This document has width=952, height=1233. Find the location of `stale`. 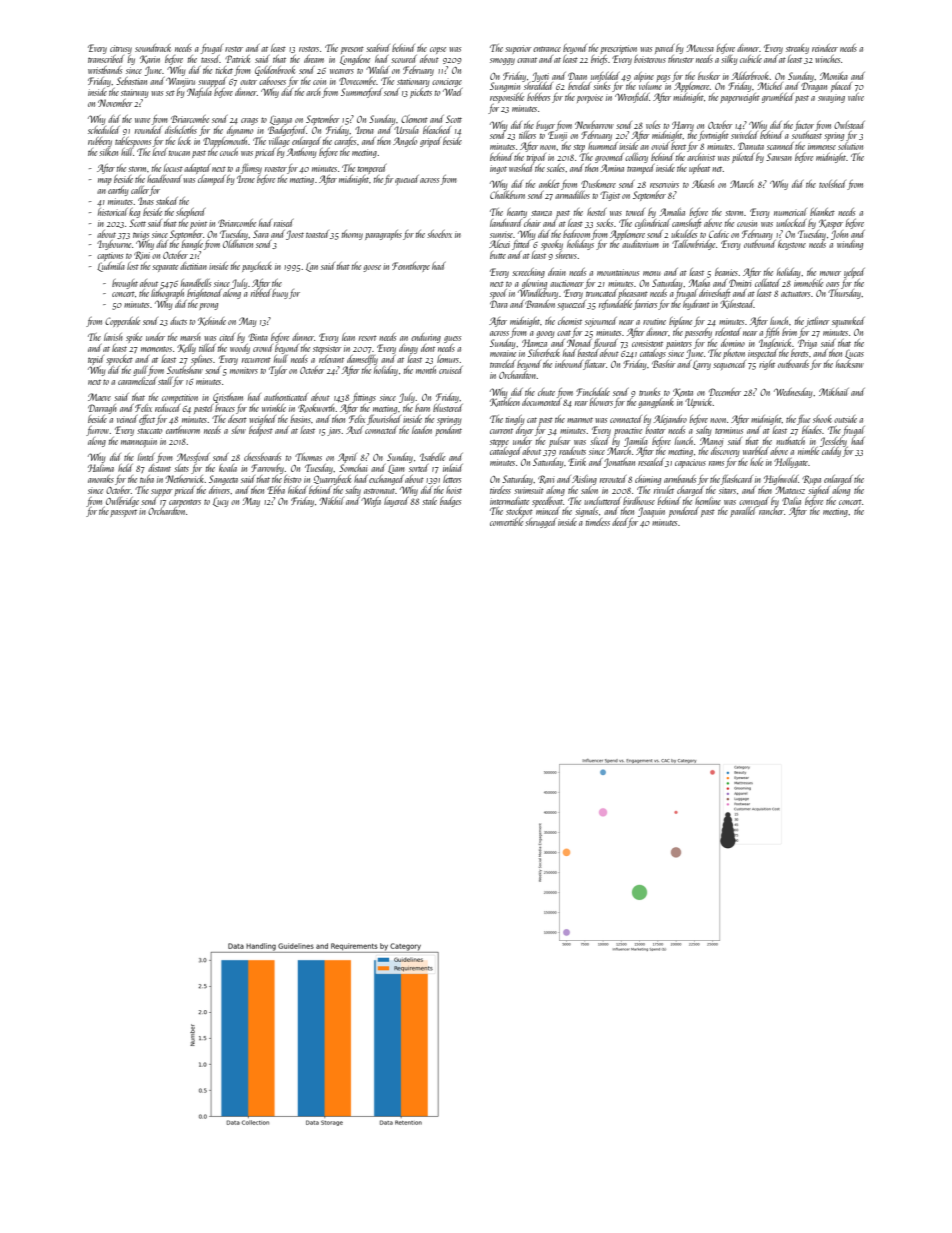

stale is located at coordinates (429, 501).
